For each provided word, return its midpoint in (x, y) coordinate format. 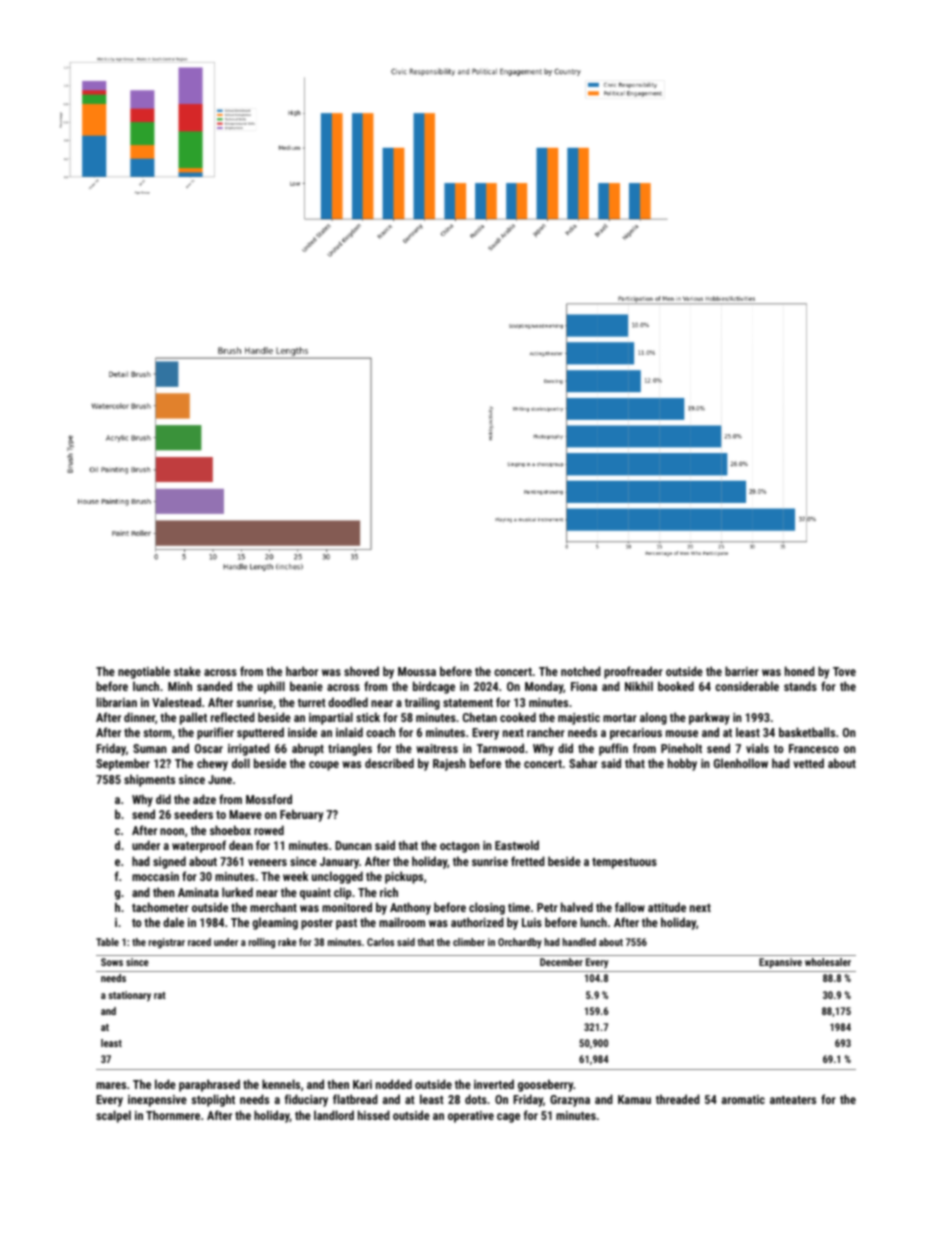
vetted (808, 763)
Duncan (353, 845)
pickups (404, 877)
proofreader (633, 672)
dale (173, 922)
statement (468, 703)
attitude (667, 907)
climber (469, 942)
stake (187, 671)
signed (169, 862)
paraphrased (209, 1085)
